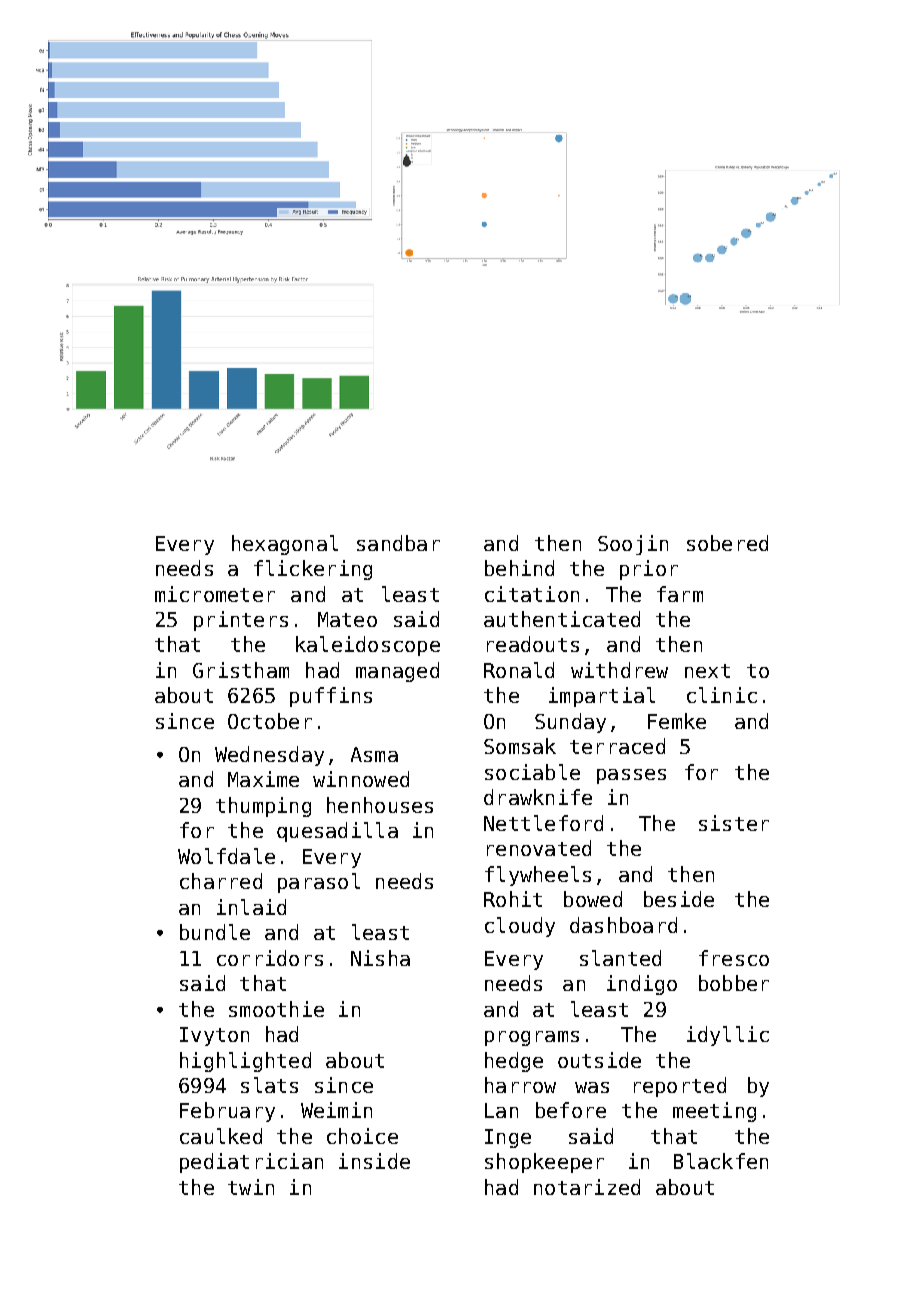  I want to click on idyllic, so click(728, 1036).
